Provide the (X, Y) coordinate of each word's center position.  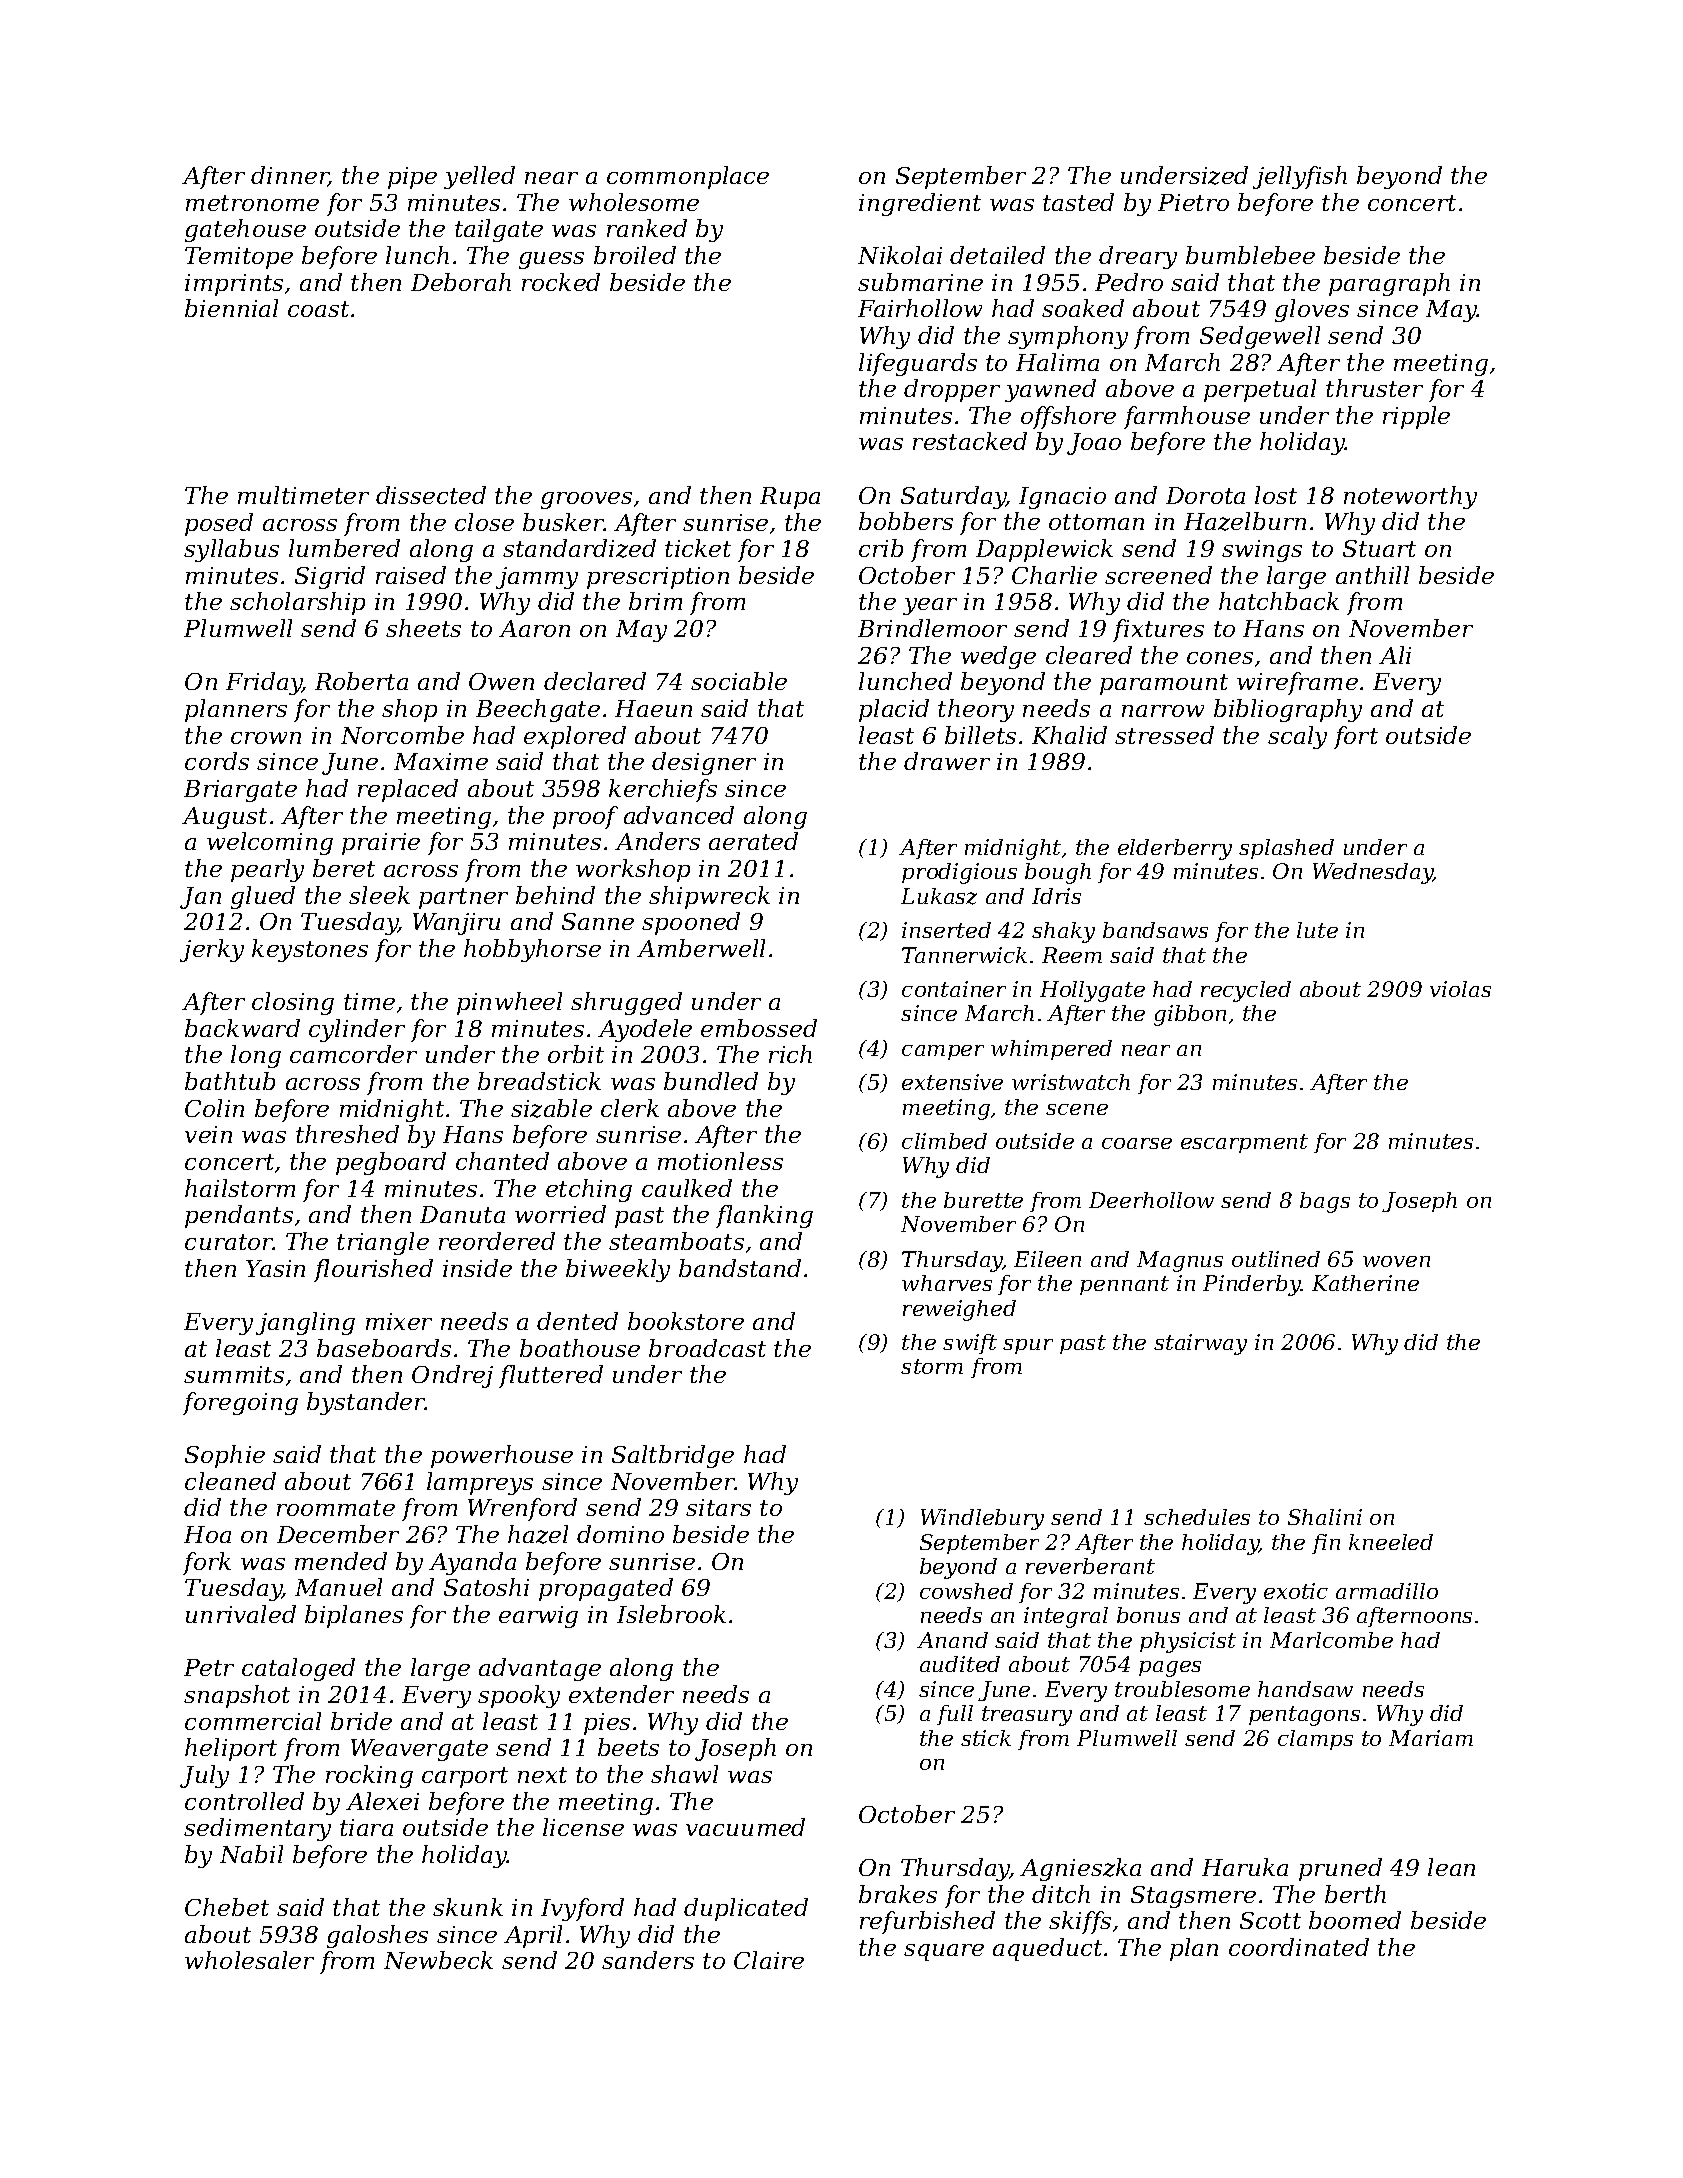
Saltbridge (673, 1456)
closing (293, 1003)
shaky (1063, 932)
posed (219, 524)
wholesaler (249, 1960)
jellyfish (1300, 177)
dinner (290, 176)
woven (1396, 1261)
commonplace (688, 177)
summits (234, 1374)
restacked (970, 441)
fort (1356, 737)
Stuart (1379, 548)
